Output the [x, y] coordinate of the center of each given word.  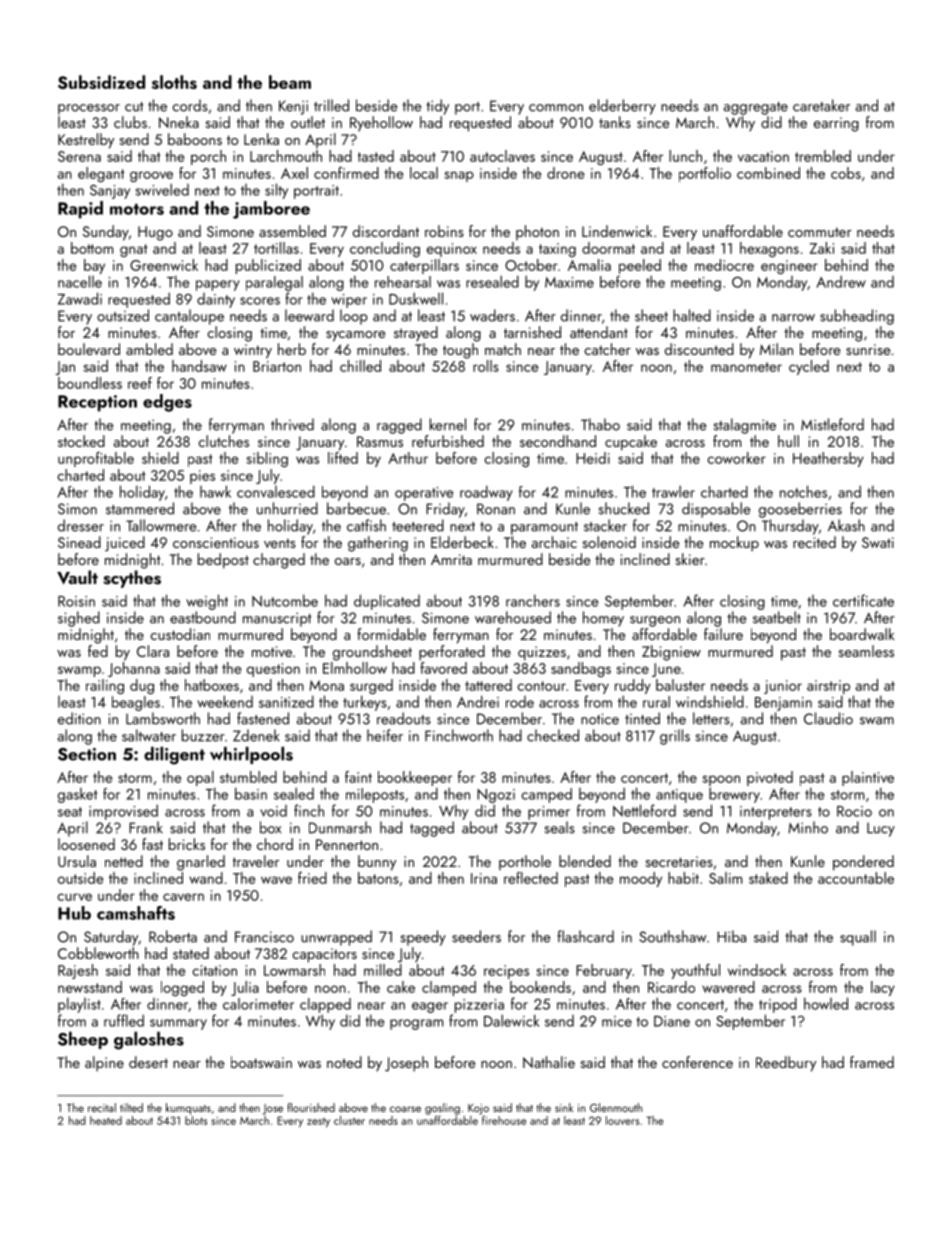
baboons [195, 139]
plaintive [868, 778]
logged [182, 988]
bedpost [223, 561]
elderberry [622, 107]
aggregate [756, 108]
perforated [452, 653]
